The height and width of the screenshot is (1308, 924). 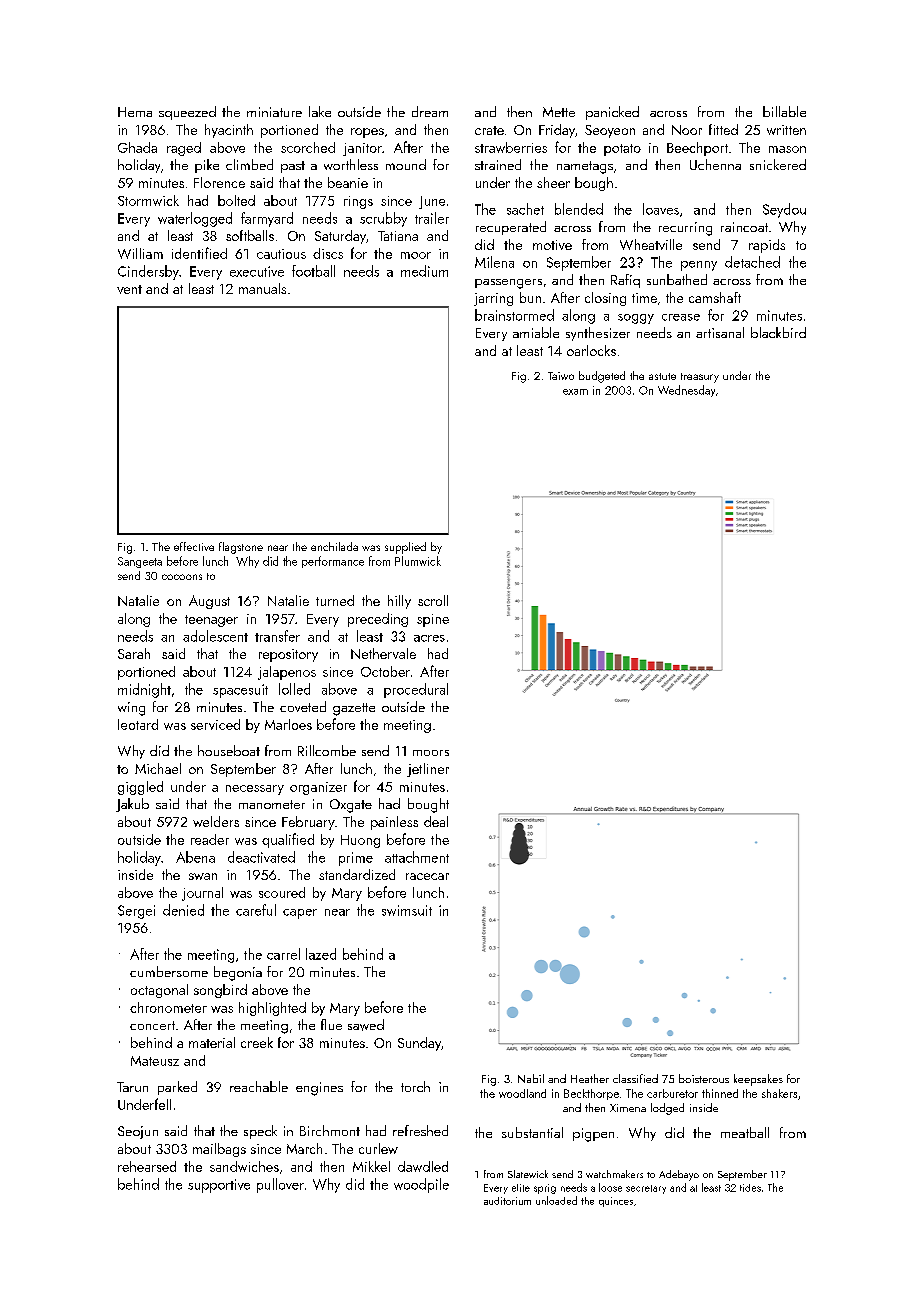 What do you see at coordinates (405, 548) in the screenshot?
I see `supplied` at bounding box center [405, 548].
